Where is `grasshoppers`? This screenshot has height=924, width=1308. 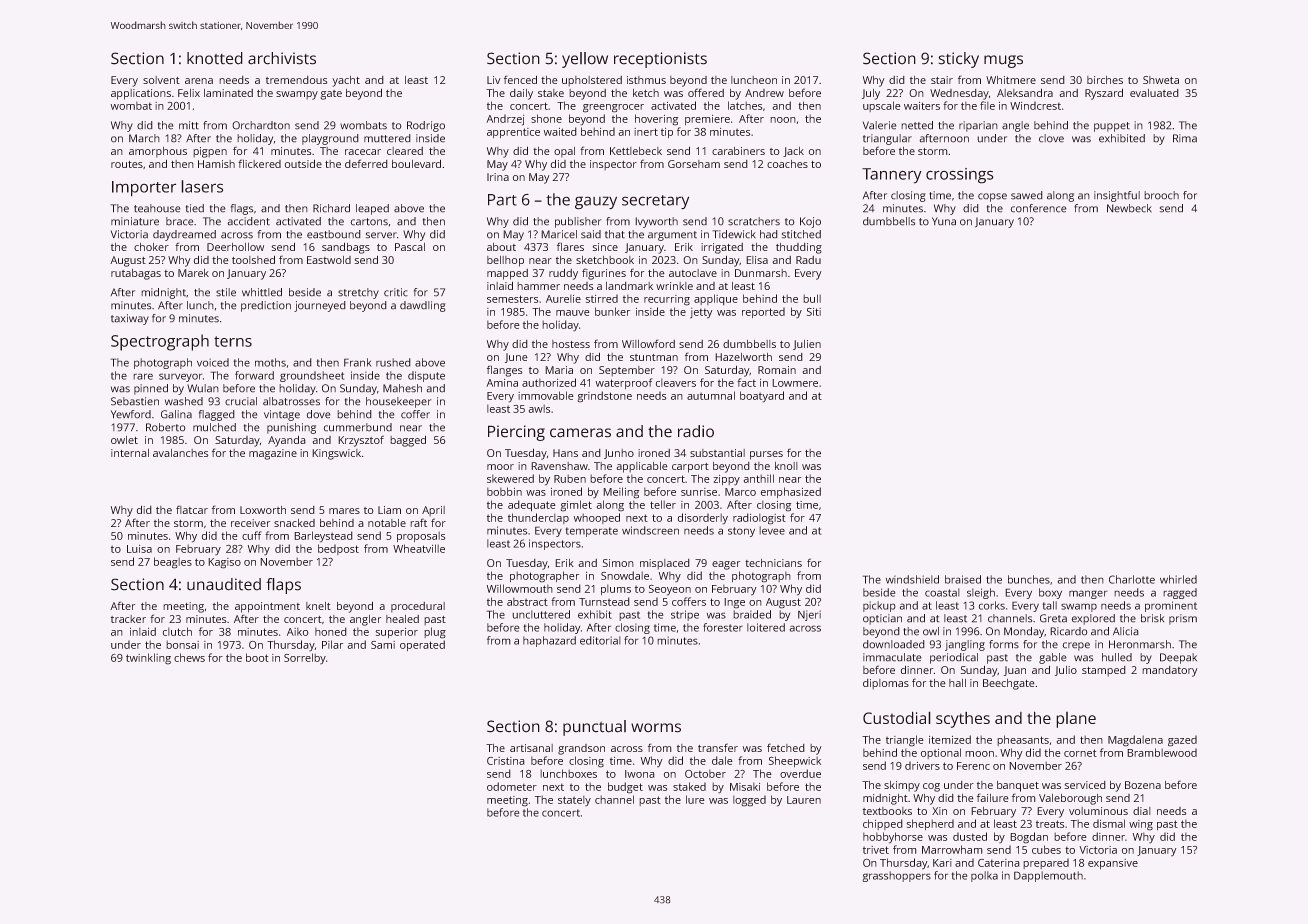 grasshoppers is located at coordinates (896, 876).
